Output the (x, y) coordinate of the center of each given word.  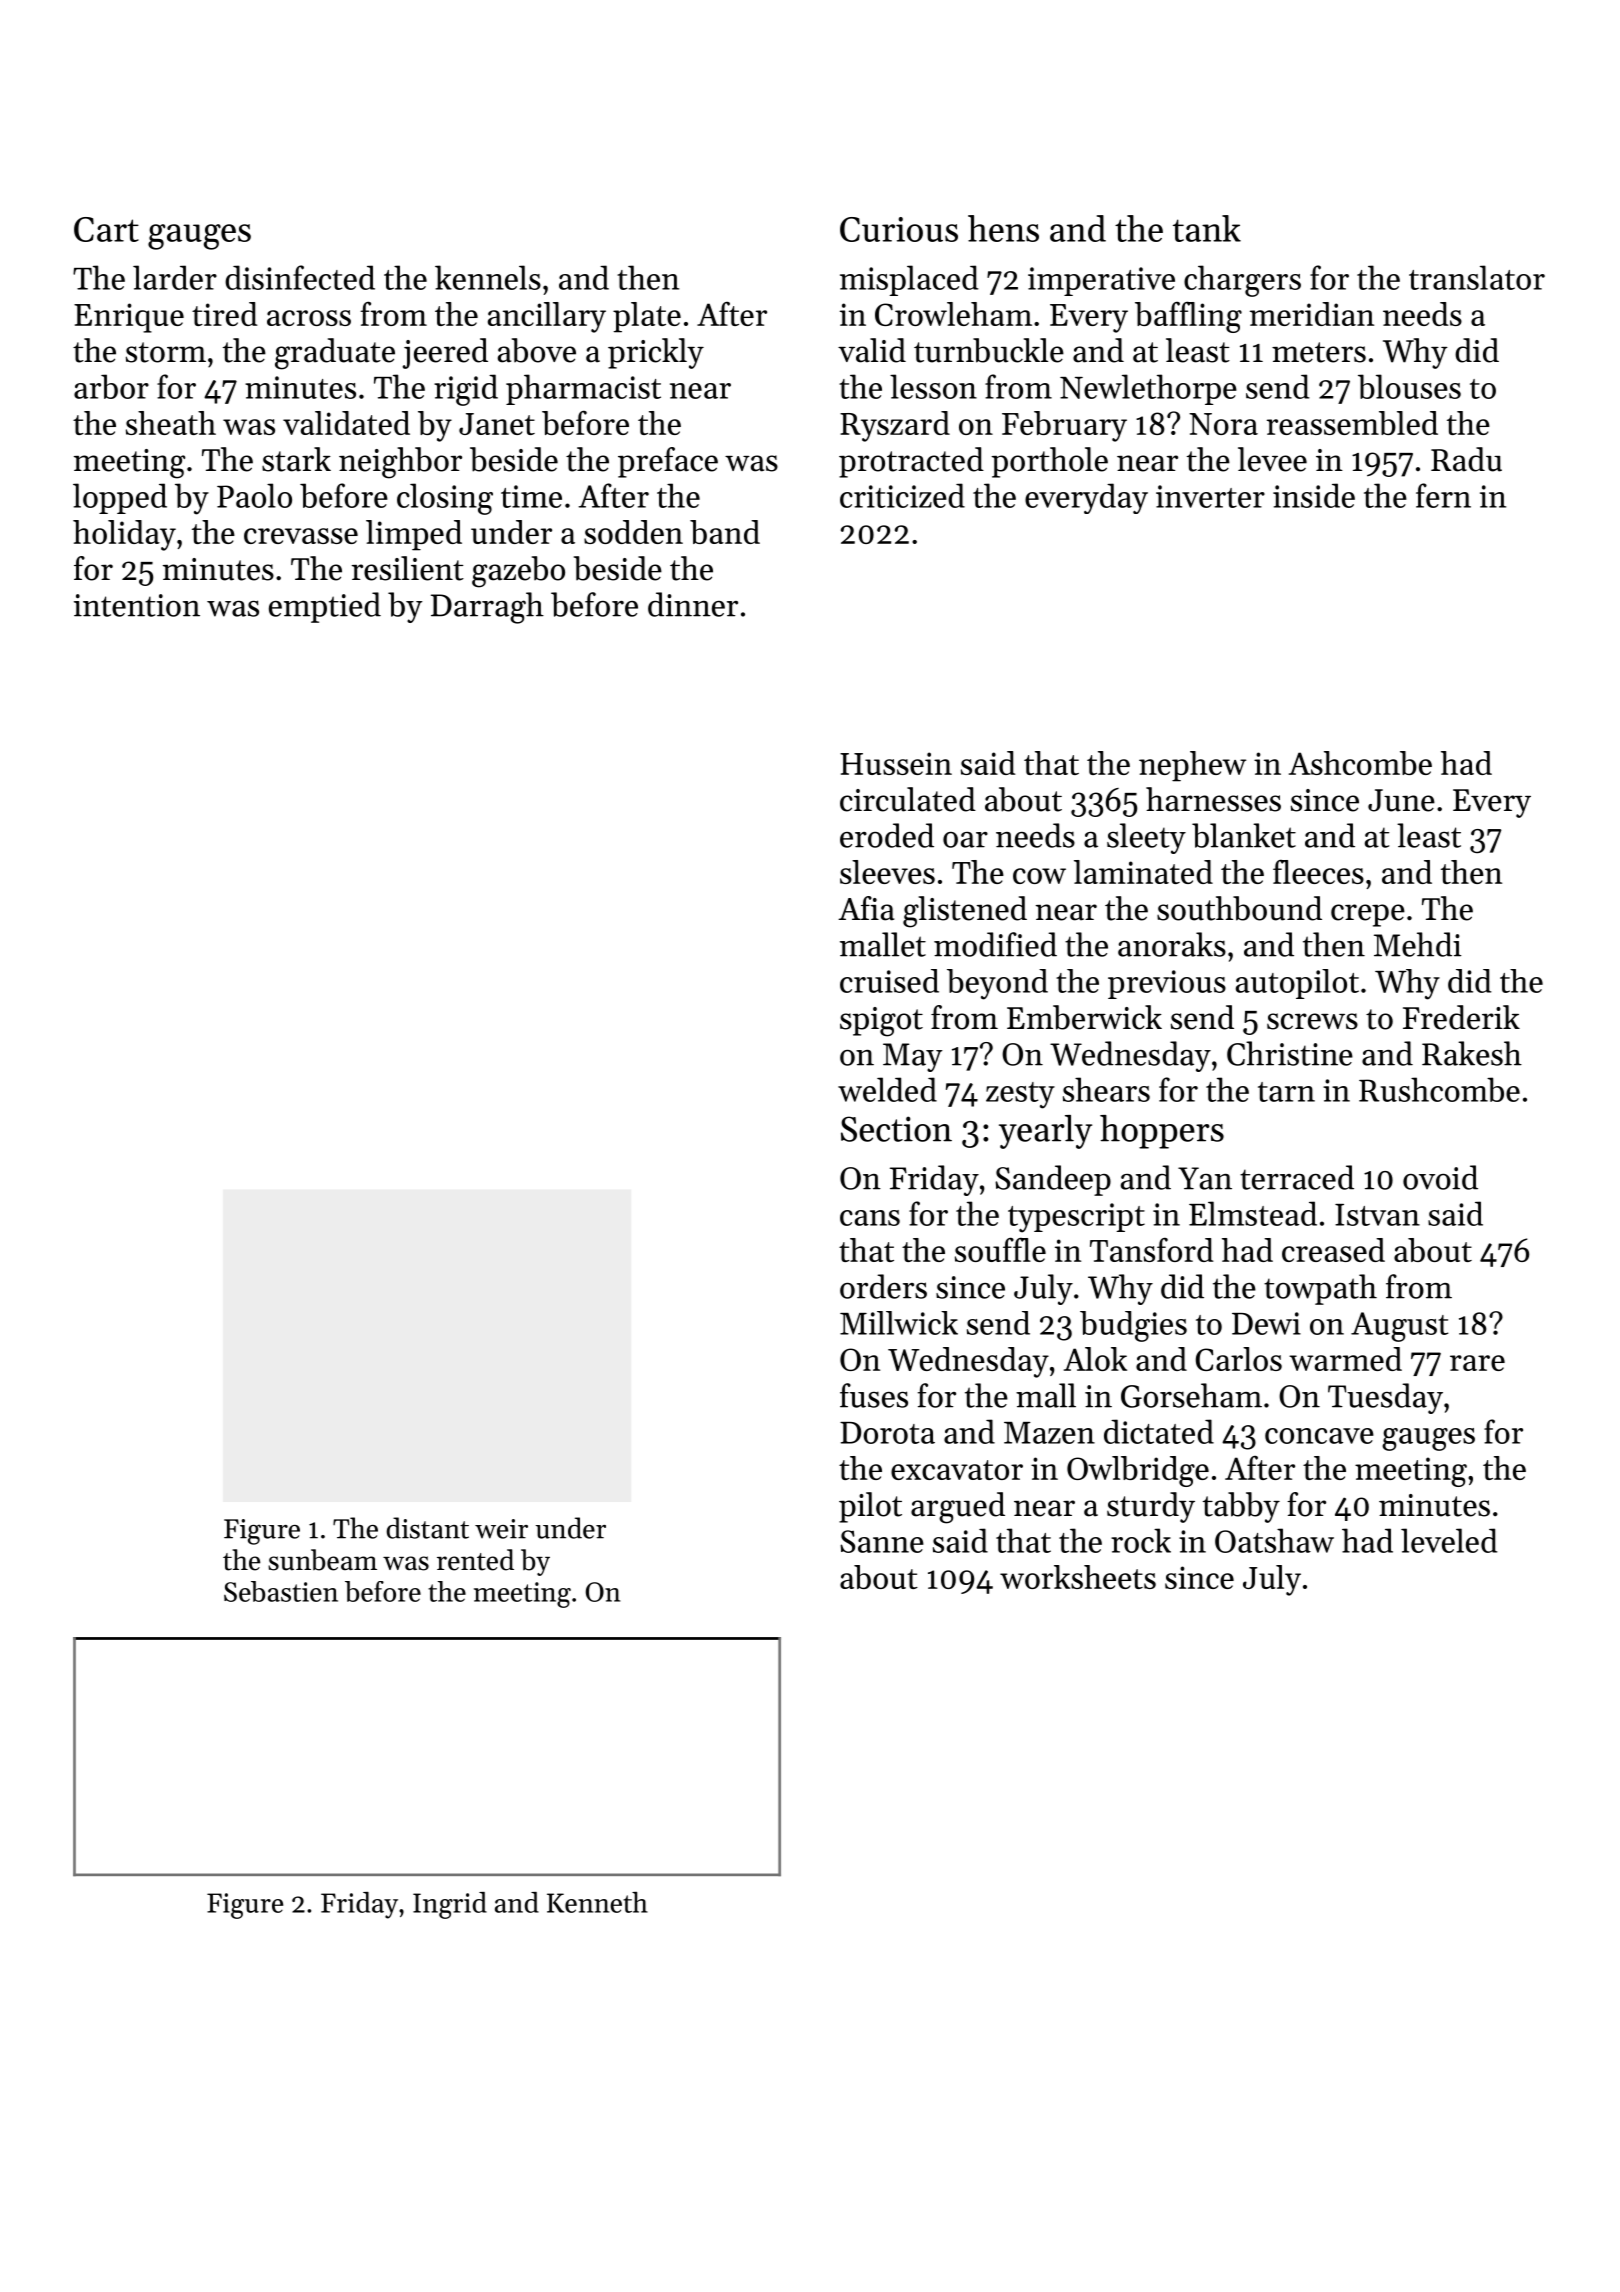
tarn (1286, 1092)
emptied (325, 607)
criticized (902, 495)
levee (1272, 459)
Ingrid (450, 1905)
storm (166, 352)
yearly (1045, 1132)
